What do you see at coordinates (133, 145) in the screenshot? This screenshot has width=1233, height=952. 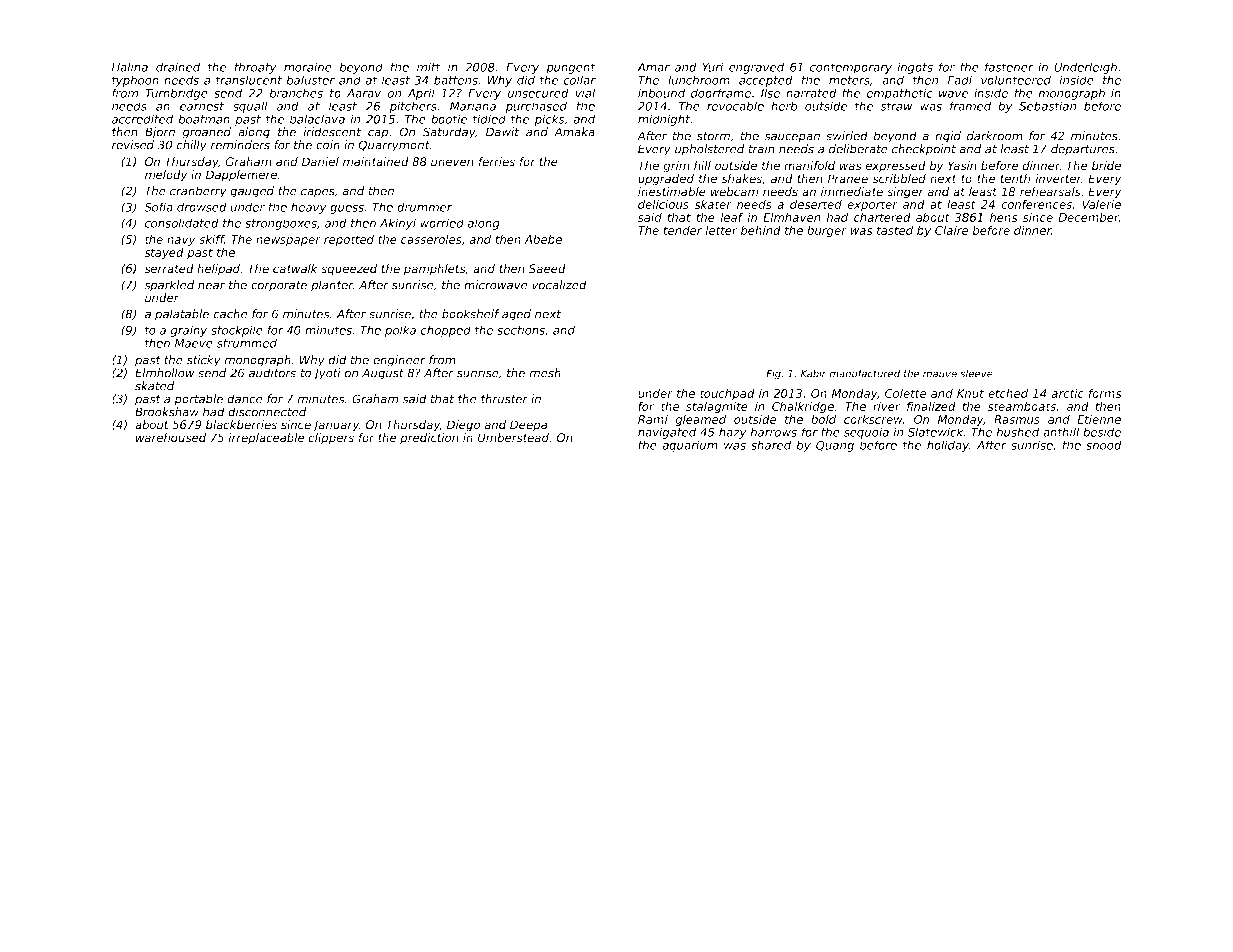 I see `revised` at bounding box center [133, 145].
